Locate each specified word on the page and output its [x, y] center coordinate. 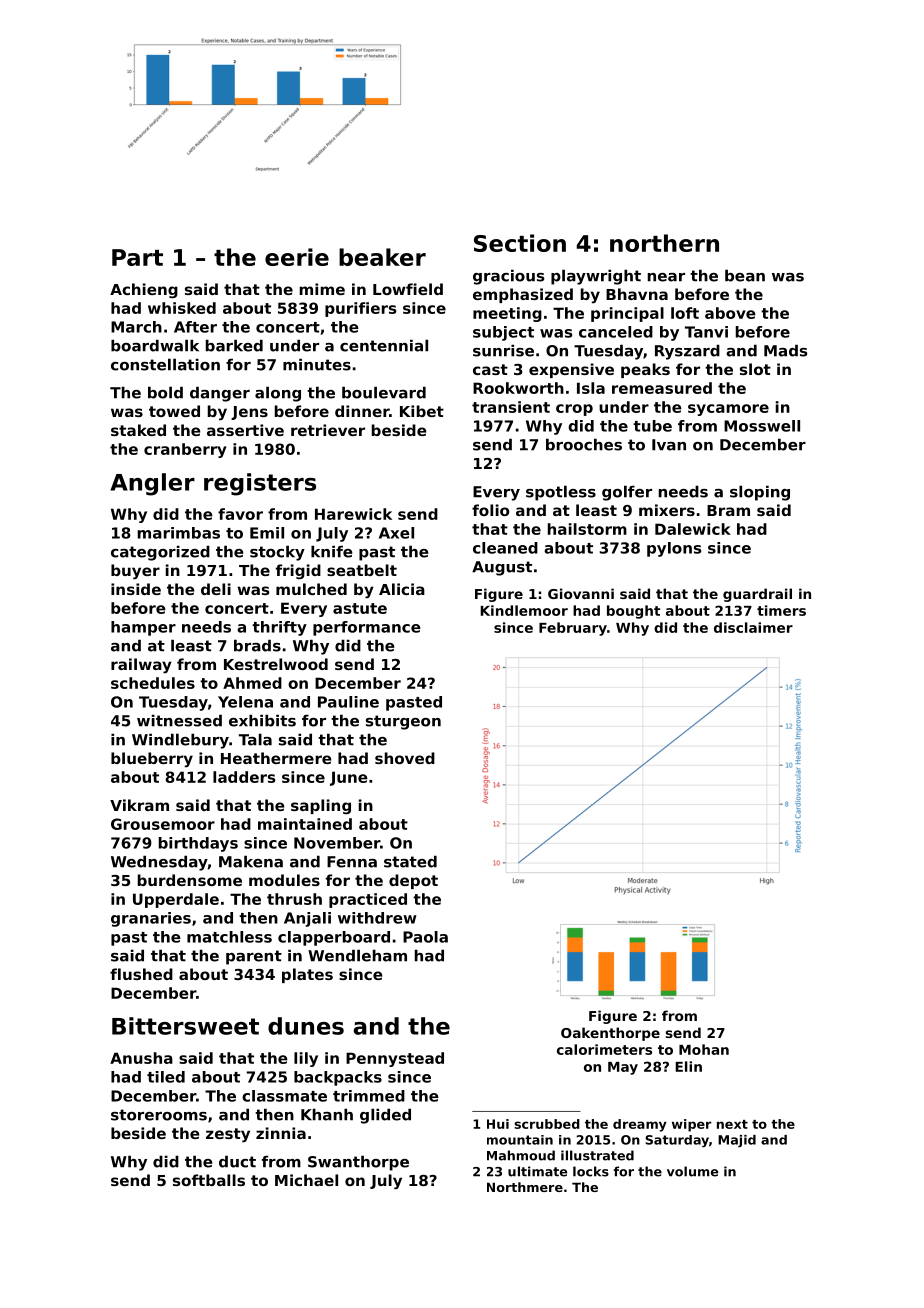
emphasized [523, 295]
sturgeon [403, 722]
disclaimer [753, 627]
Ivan [669, 445]
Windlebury [180, 741]
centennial [384, 345]
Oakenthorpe [610, 1034]
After [195, 327]
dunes [306, 1026]
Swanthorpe [358, 1163]
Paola [425, 937]
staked [138, 430]
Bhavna [637, 294]
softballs [209, 1180]
